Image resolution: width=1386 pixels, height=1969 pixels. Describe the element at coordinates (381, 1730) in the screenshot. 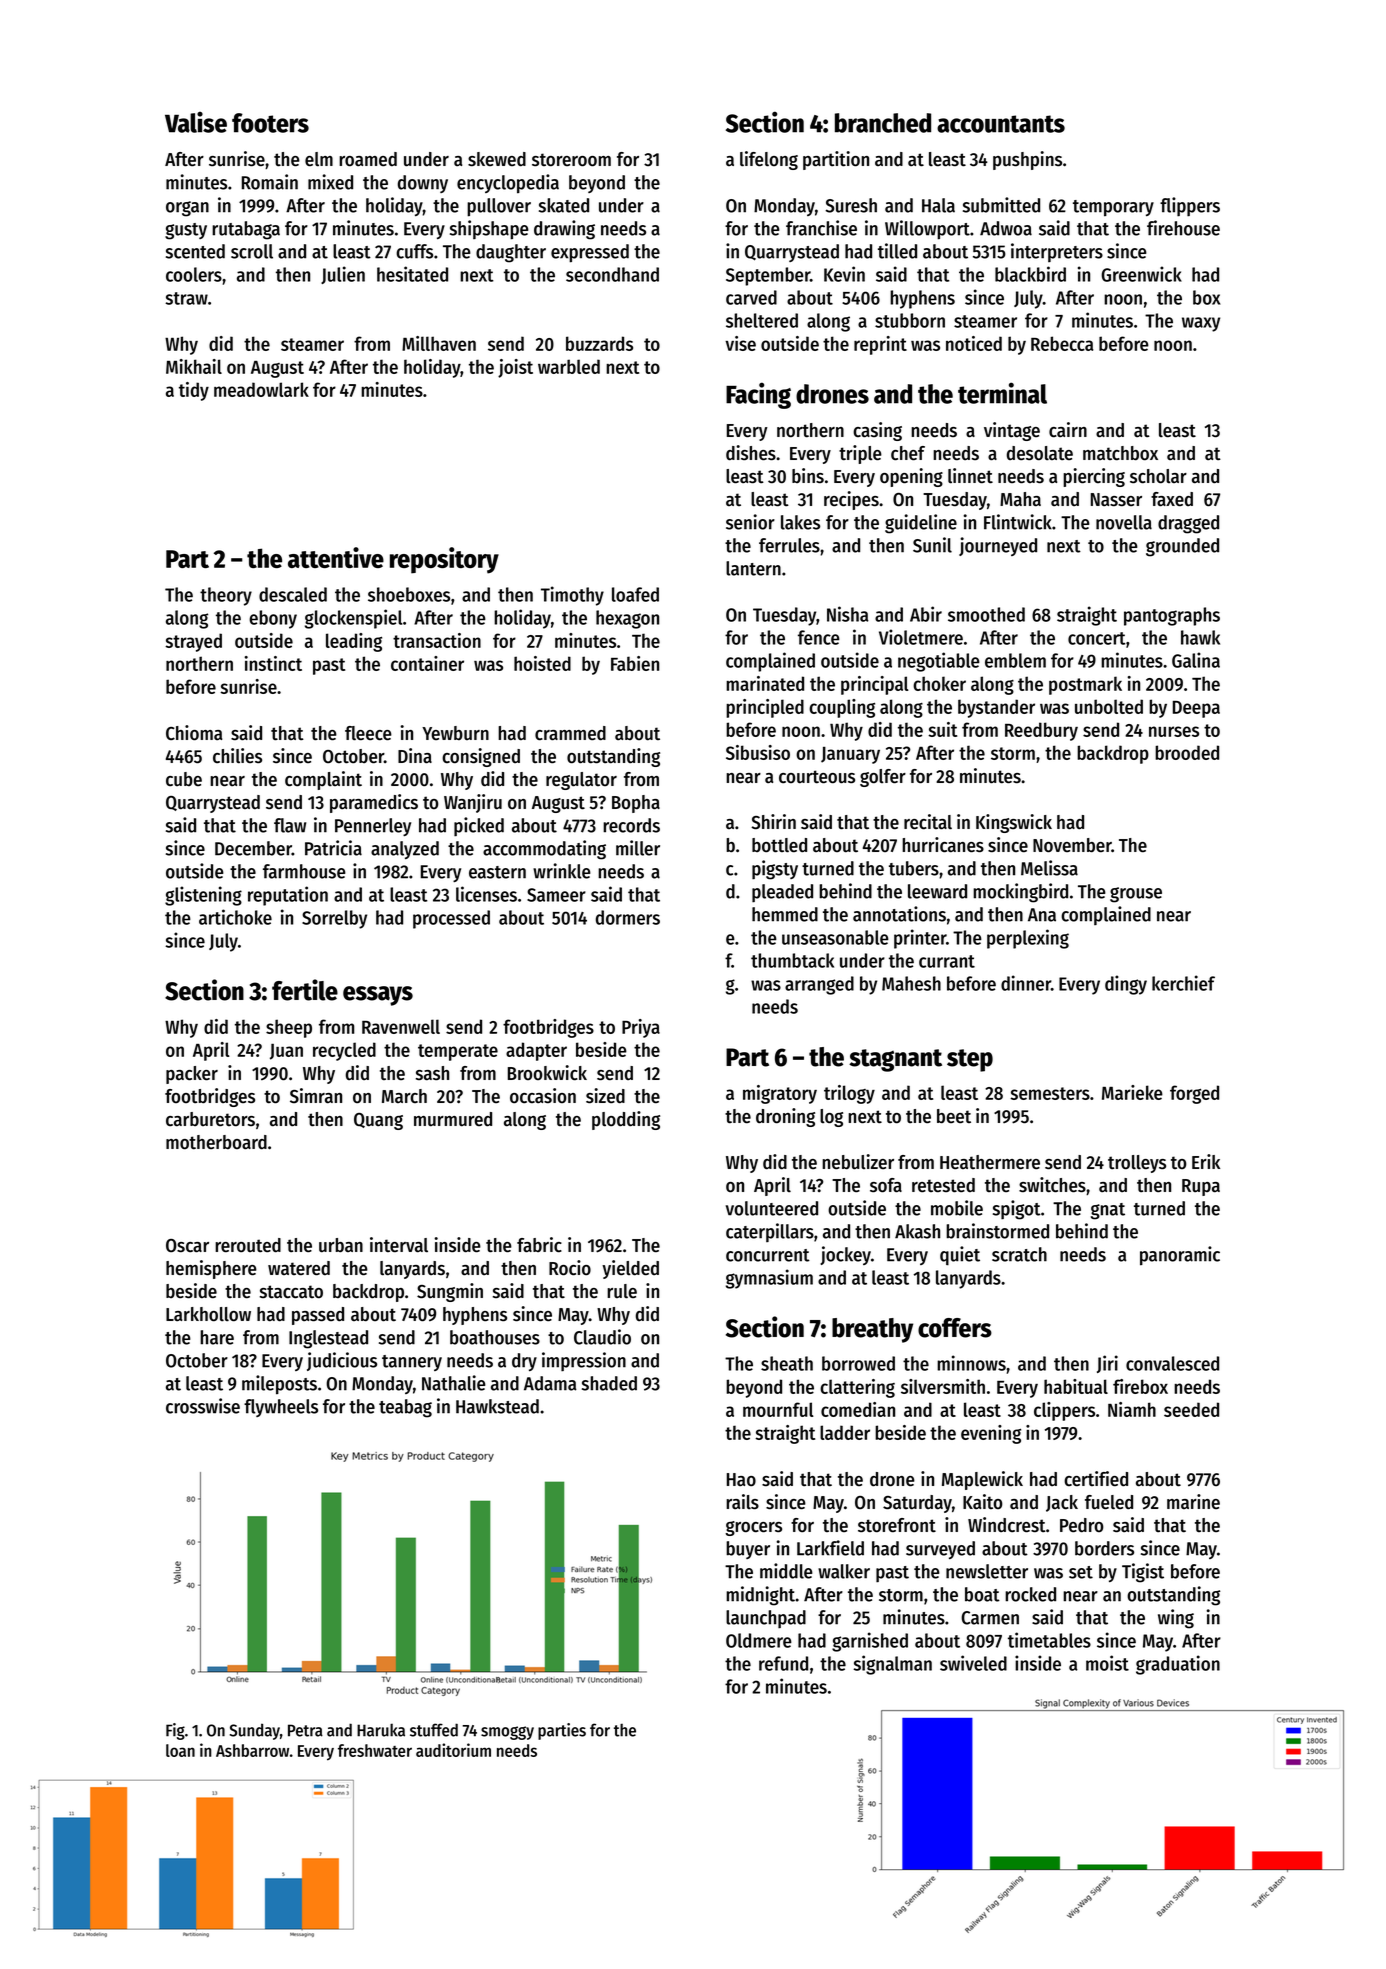

I see `Haruka` at that location.
